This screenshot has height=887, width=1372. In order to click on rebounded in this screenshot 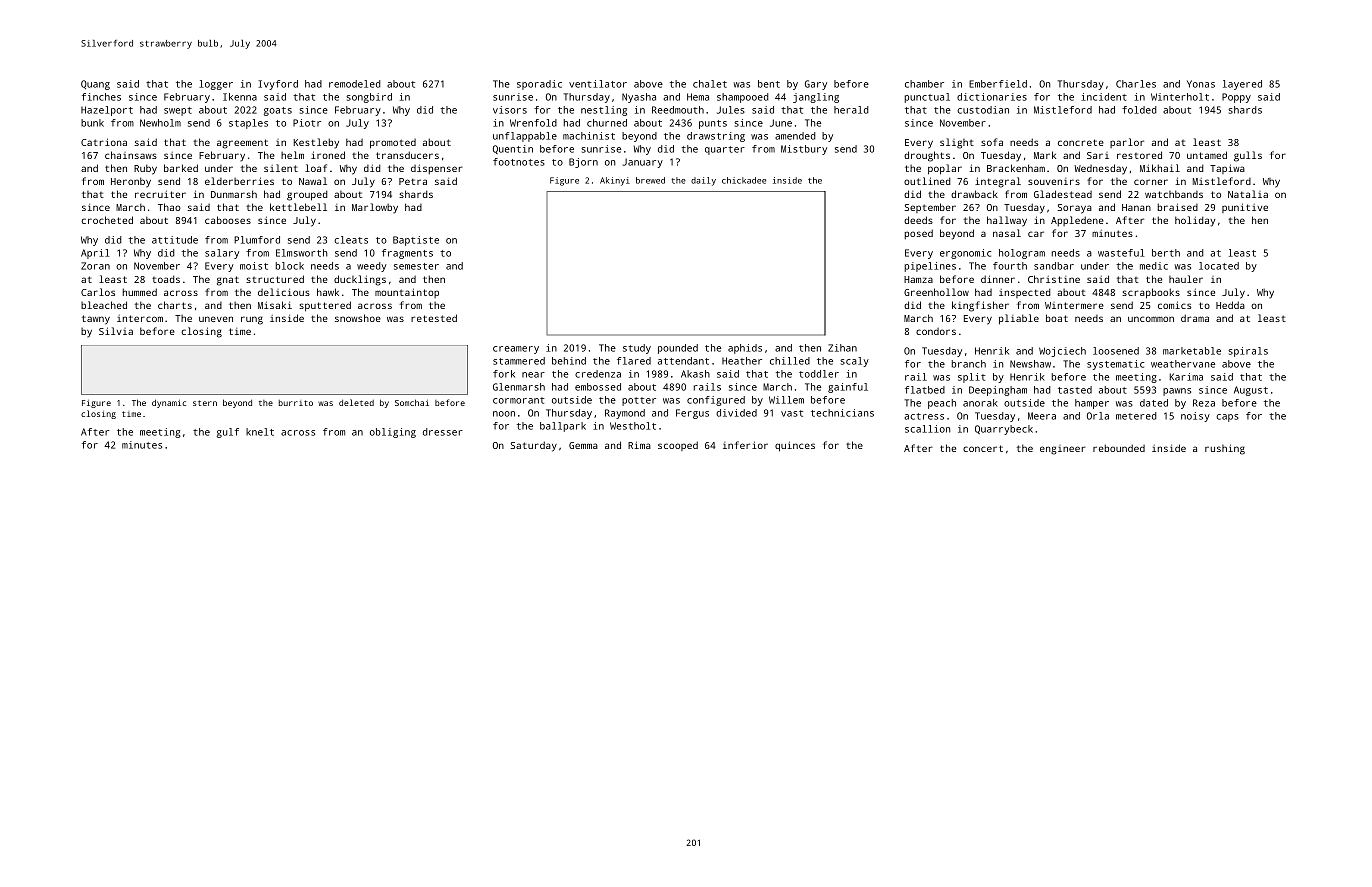, I will do `click(1119, 448)`.
